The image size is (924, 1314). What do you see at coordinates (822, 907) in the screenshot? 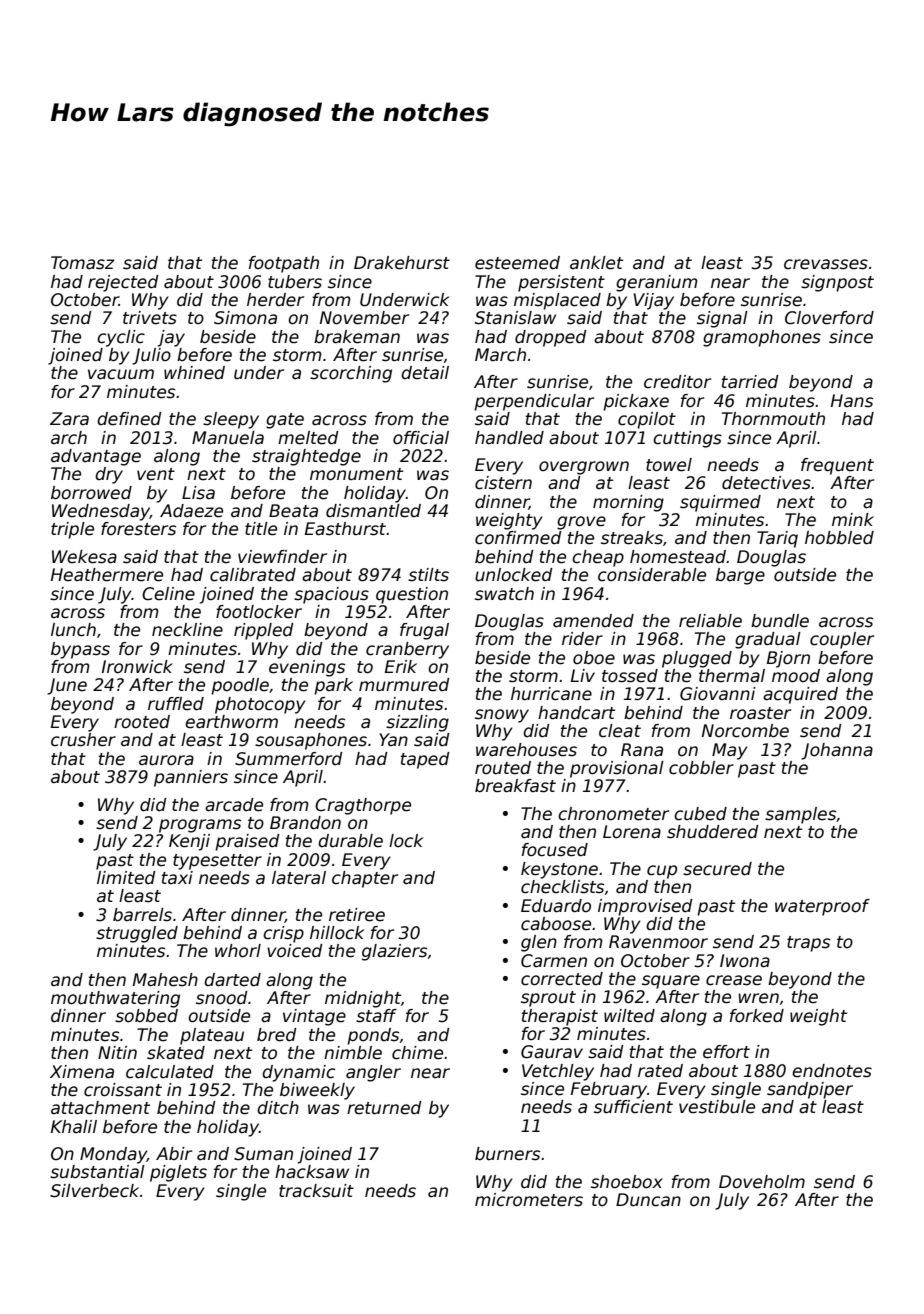
I see `waterproof` at bounding box center [822, 907].
